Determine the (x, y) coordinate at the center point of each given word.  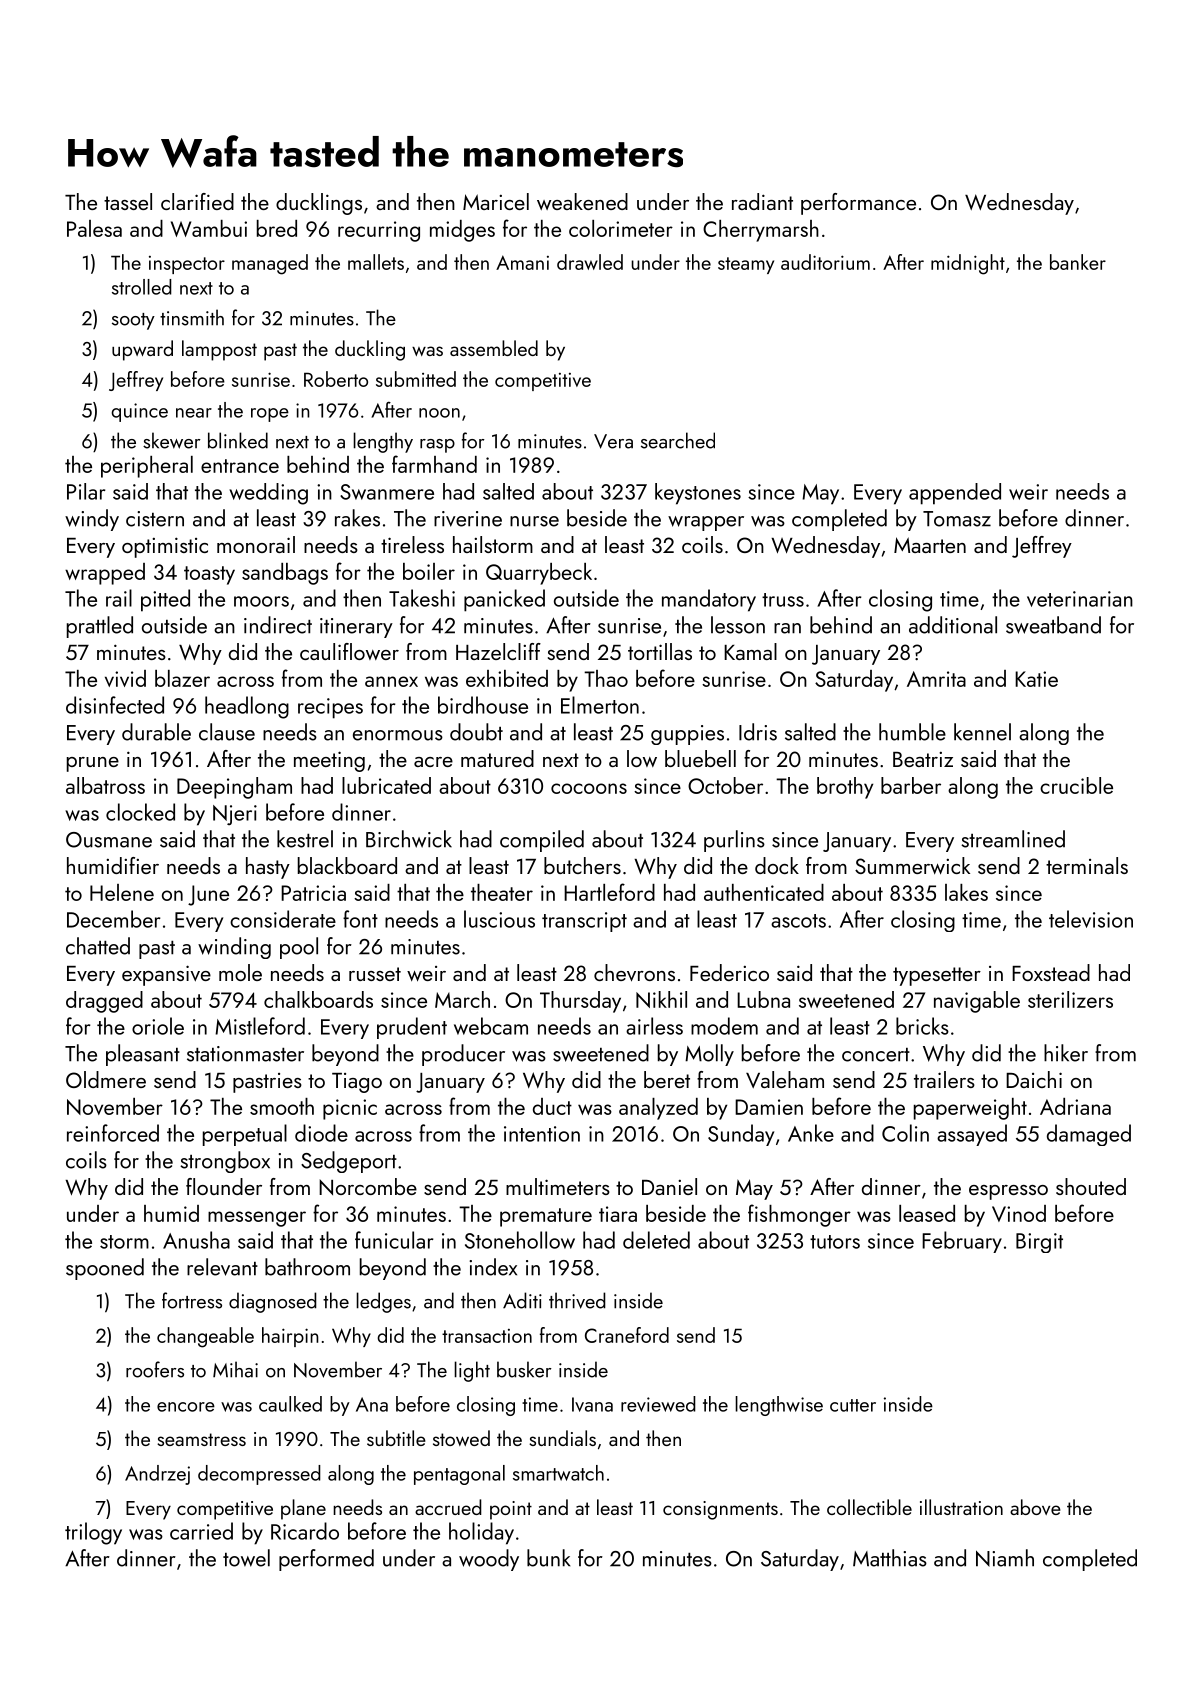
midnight (968, 264)
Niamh (1005, 1558)
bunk (548, 1558)
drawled (590, 262)
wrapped (105, 574)
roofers (155, 1369)
